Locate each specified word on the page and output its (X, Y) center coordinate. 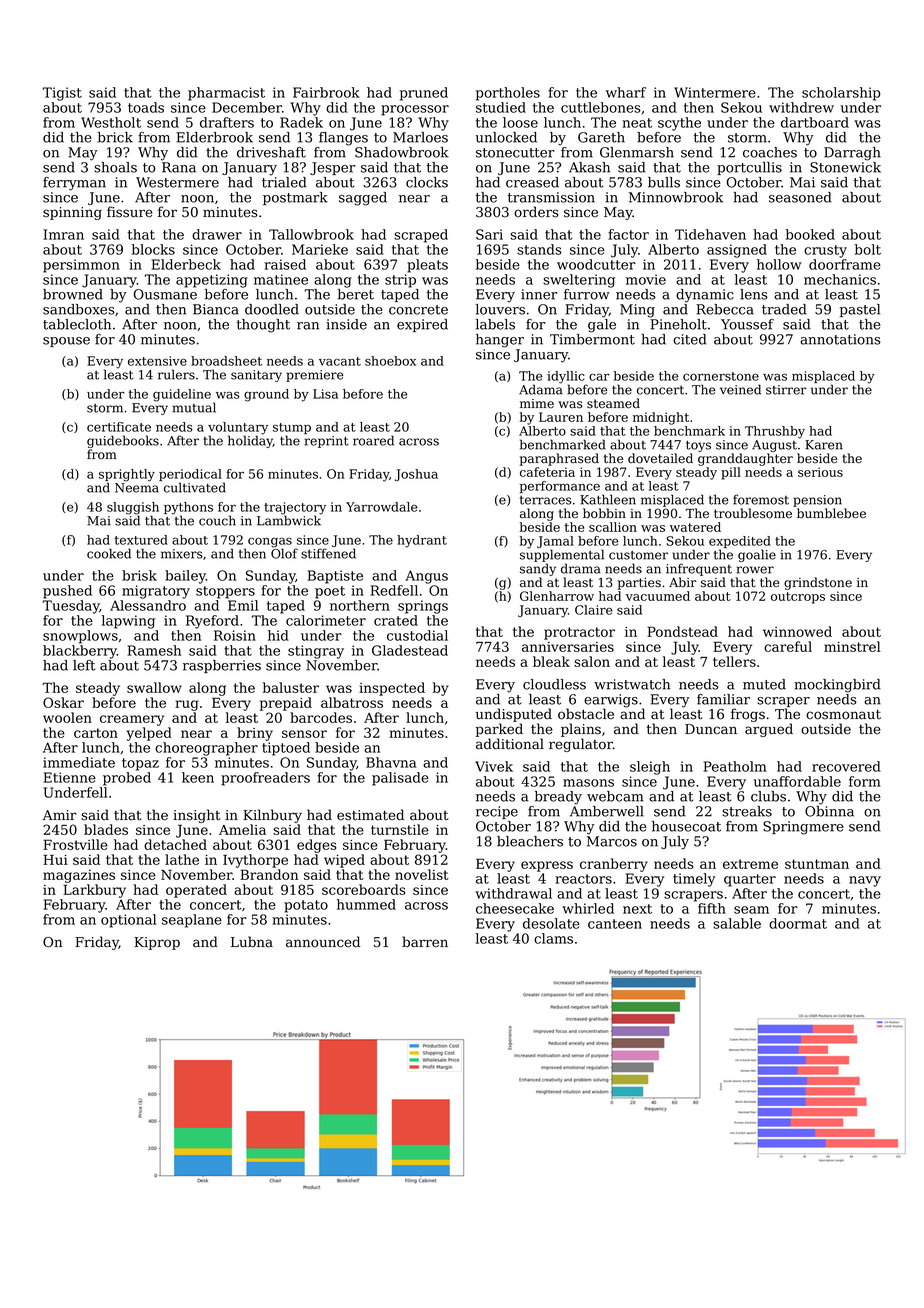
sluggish (133, 508)
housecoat (686, 826)
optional (128, 921)
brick (115, 137)
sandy (538, 569)
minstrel (852, 646)
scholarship (841, 94)
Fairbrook (326, 92)
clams (553, 938)
